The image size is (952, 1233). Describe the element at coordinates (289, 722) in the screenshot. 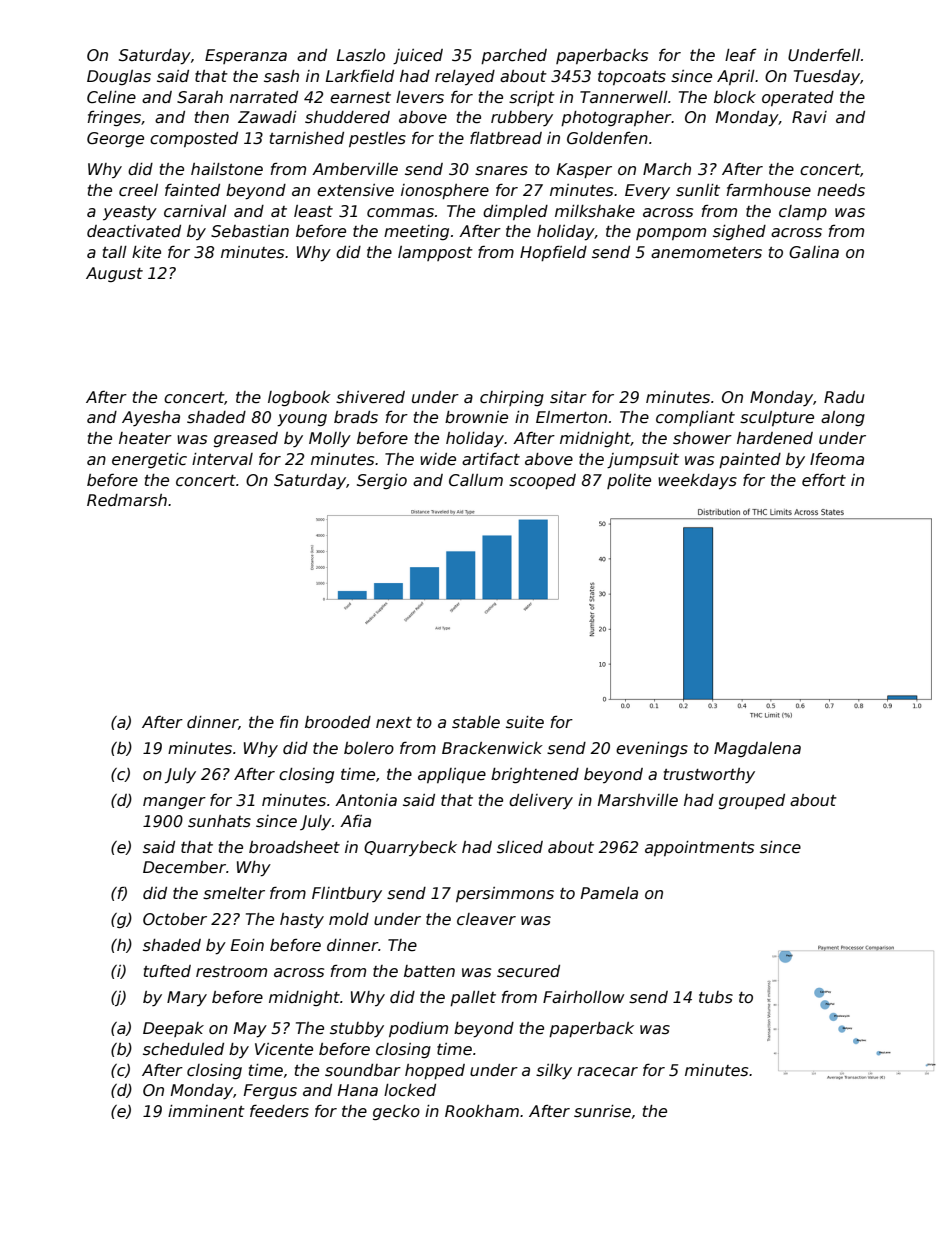

I see `fin` at that location.
